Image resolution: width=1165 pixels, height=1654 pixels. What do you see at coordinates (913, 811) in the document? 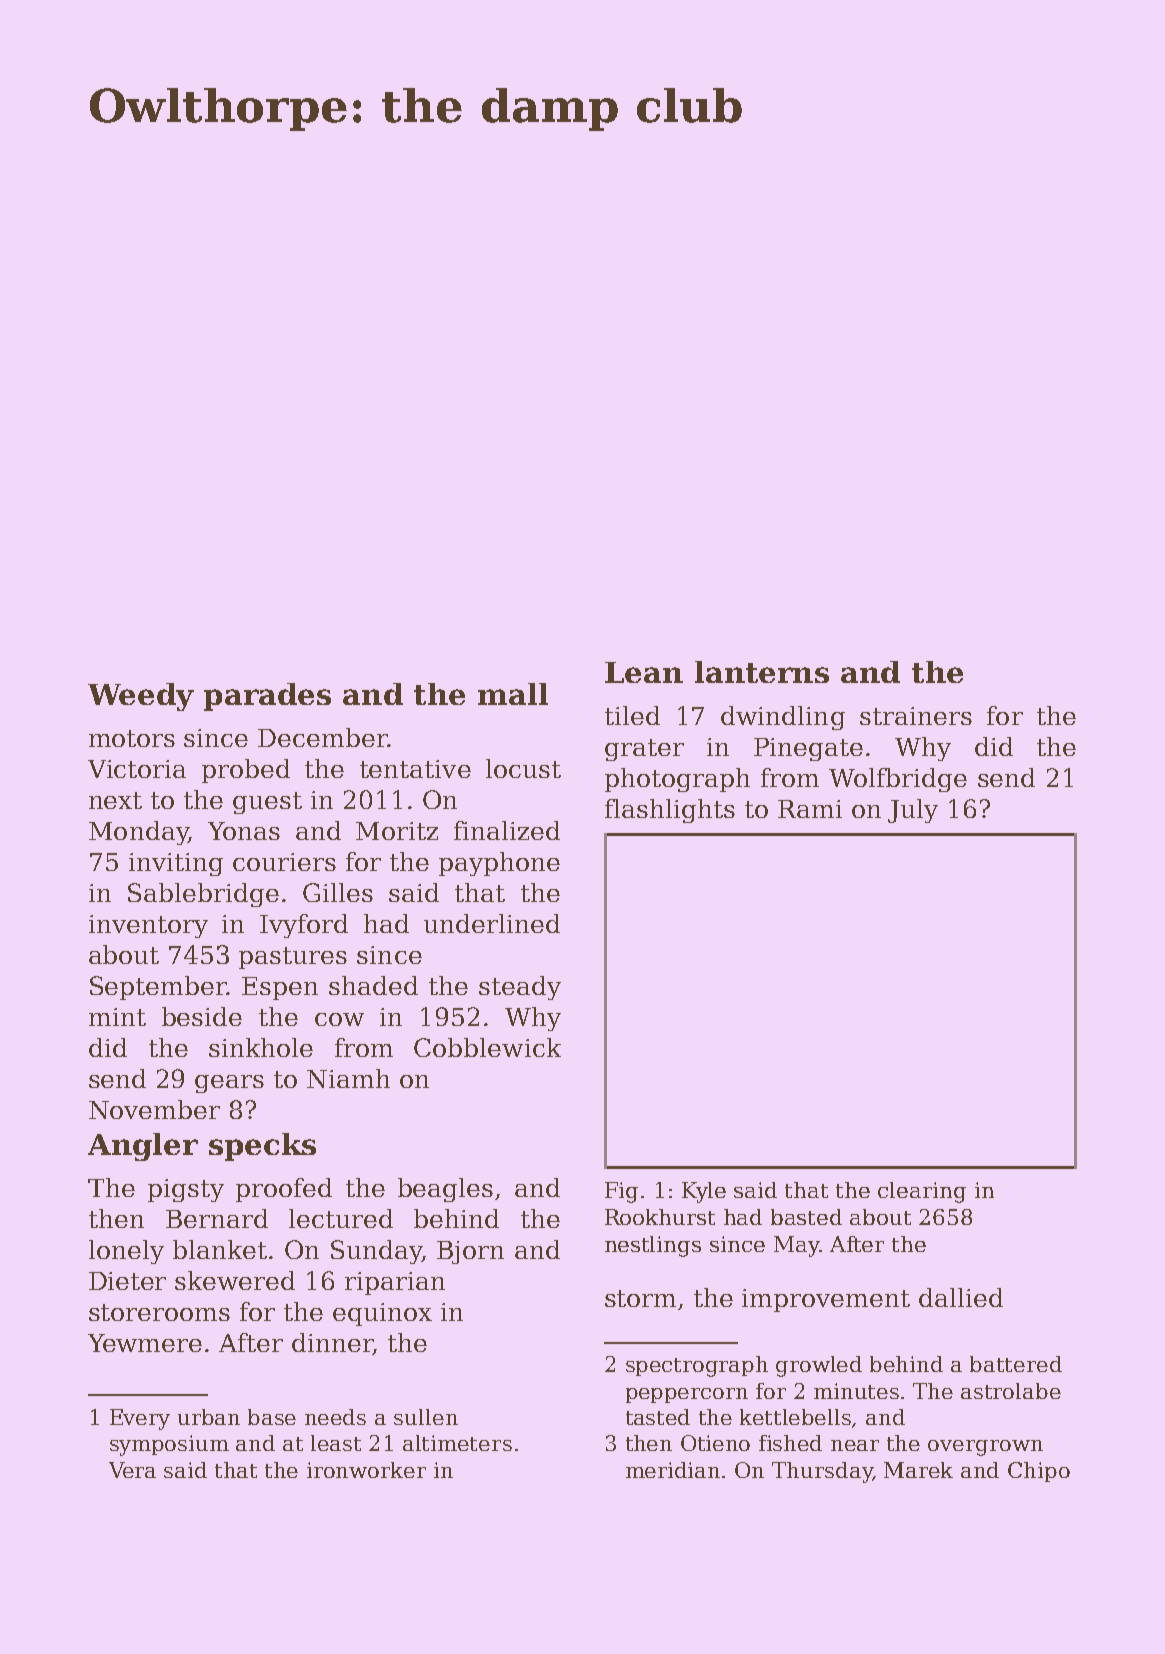
I see `July` at bounding box center [913, 811].
